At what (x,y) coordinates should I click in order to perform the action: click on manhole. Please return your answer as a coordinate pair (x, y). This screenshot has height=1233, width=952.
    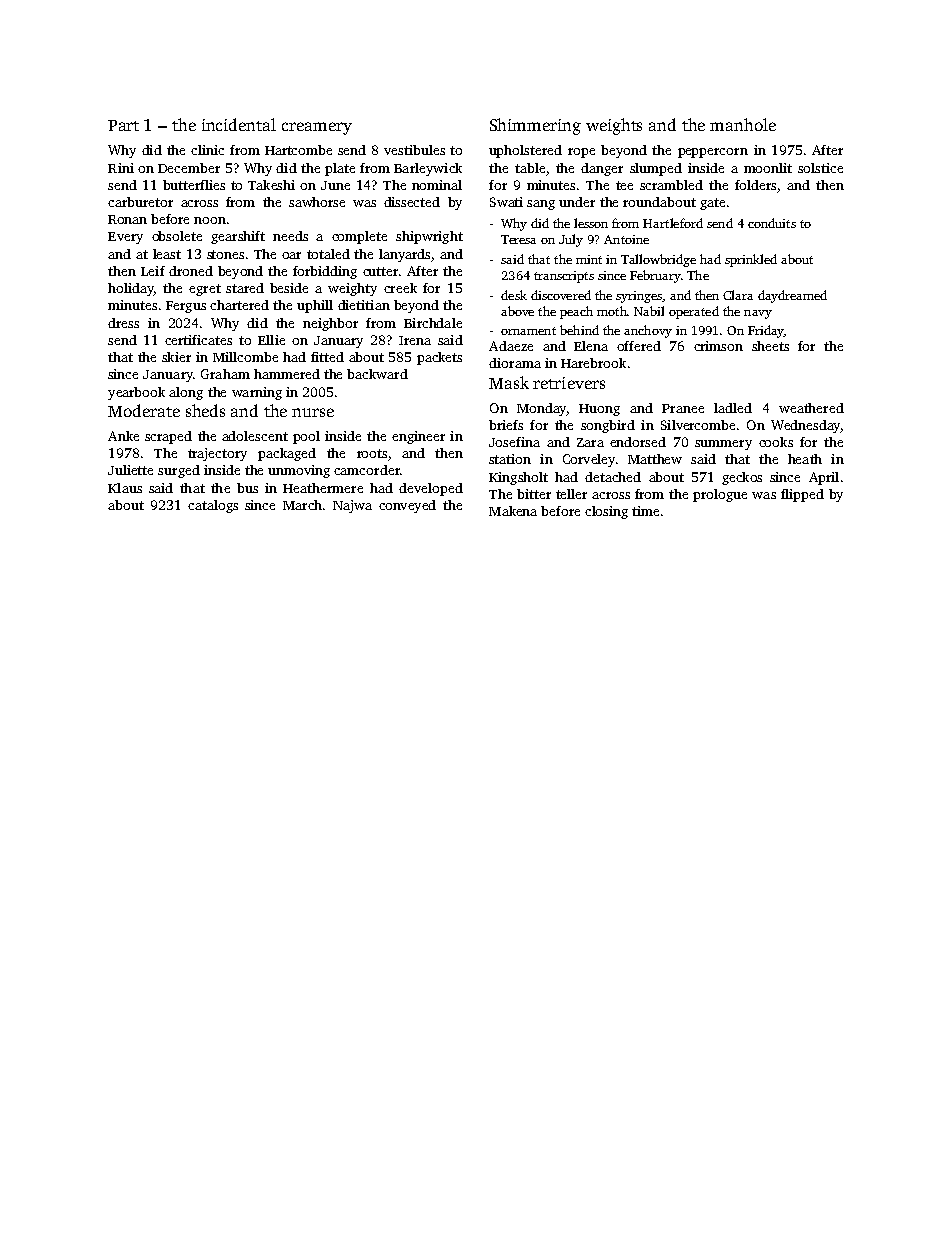
    Looking at the image, I should click on (743, 124).
